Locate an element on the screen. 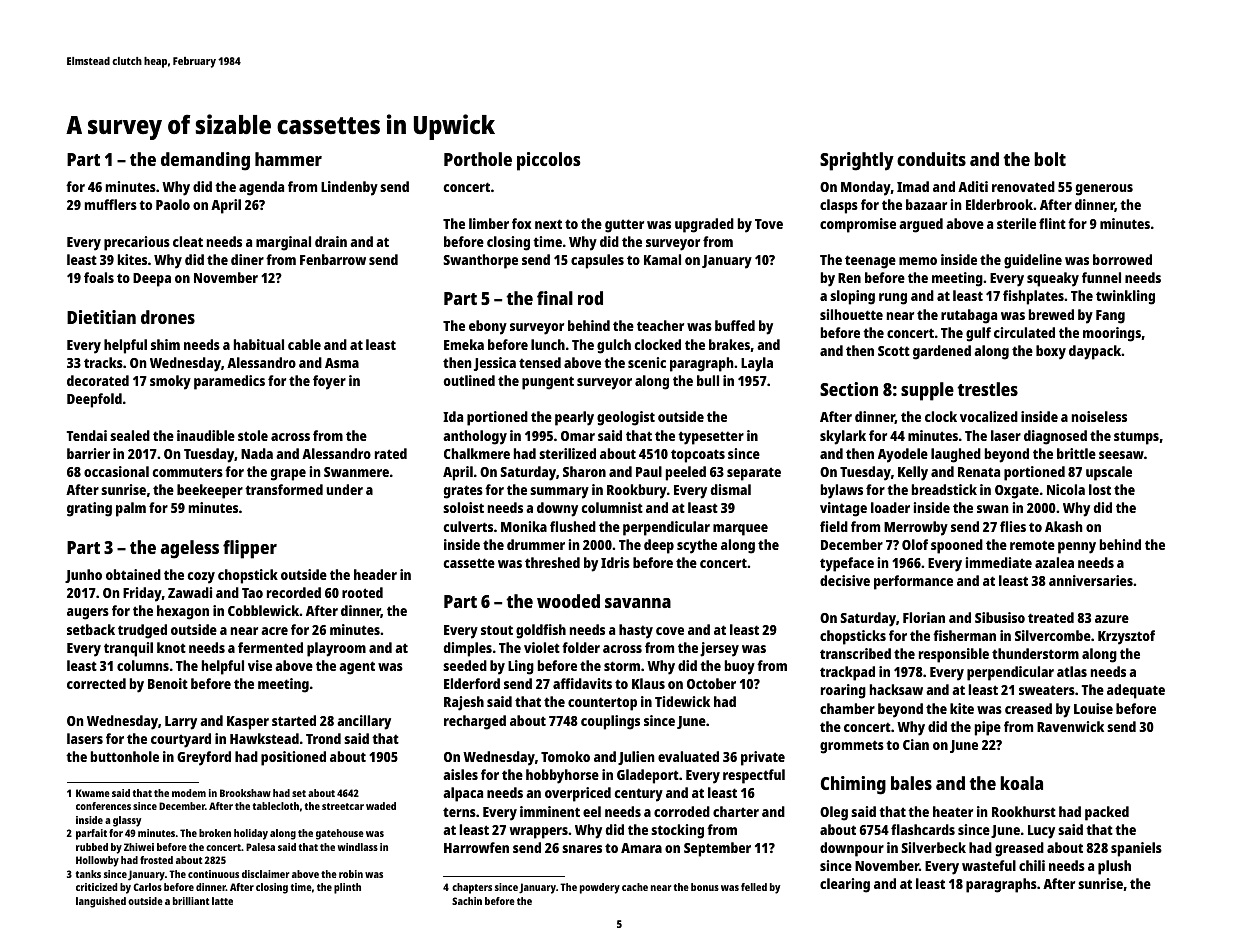 This screenshot has height=952, width=1233. diner is located at coordinates (247, 259).
